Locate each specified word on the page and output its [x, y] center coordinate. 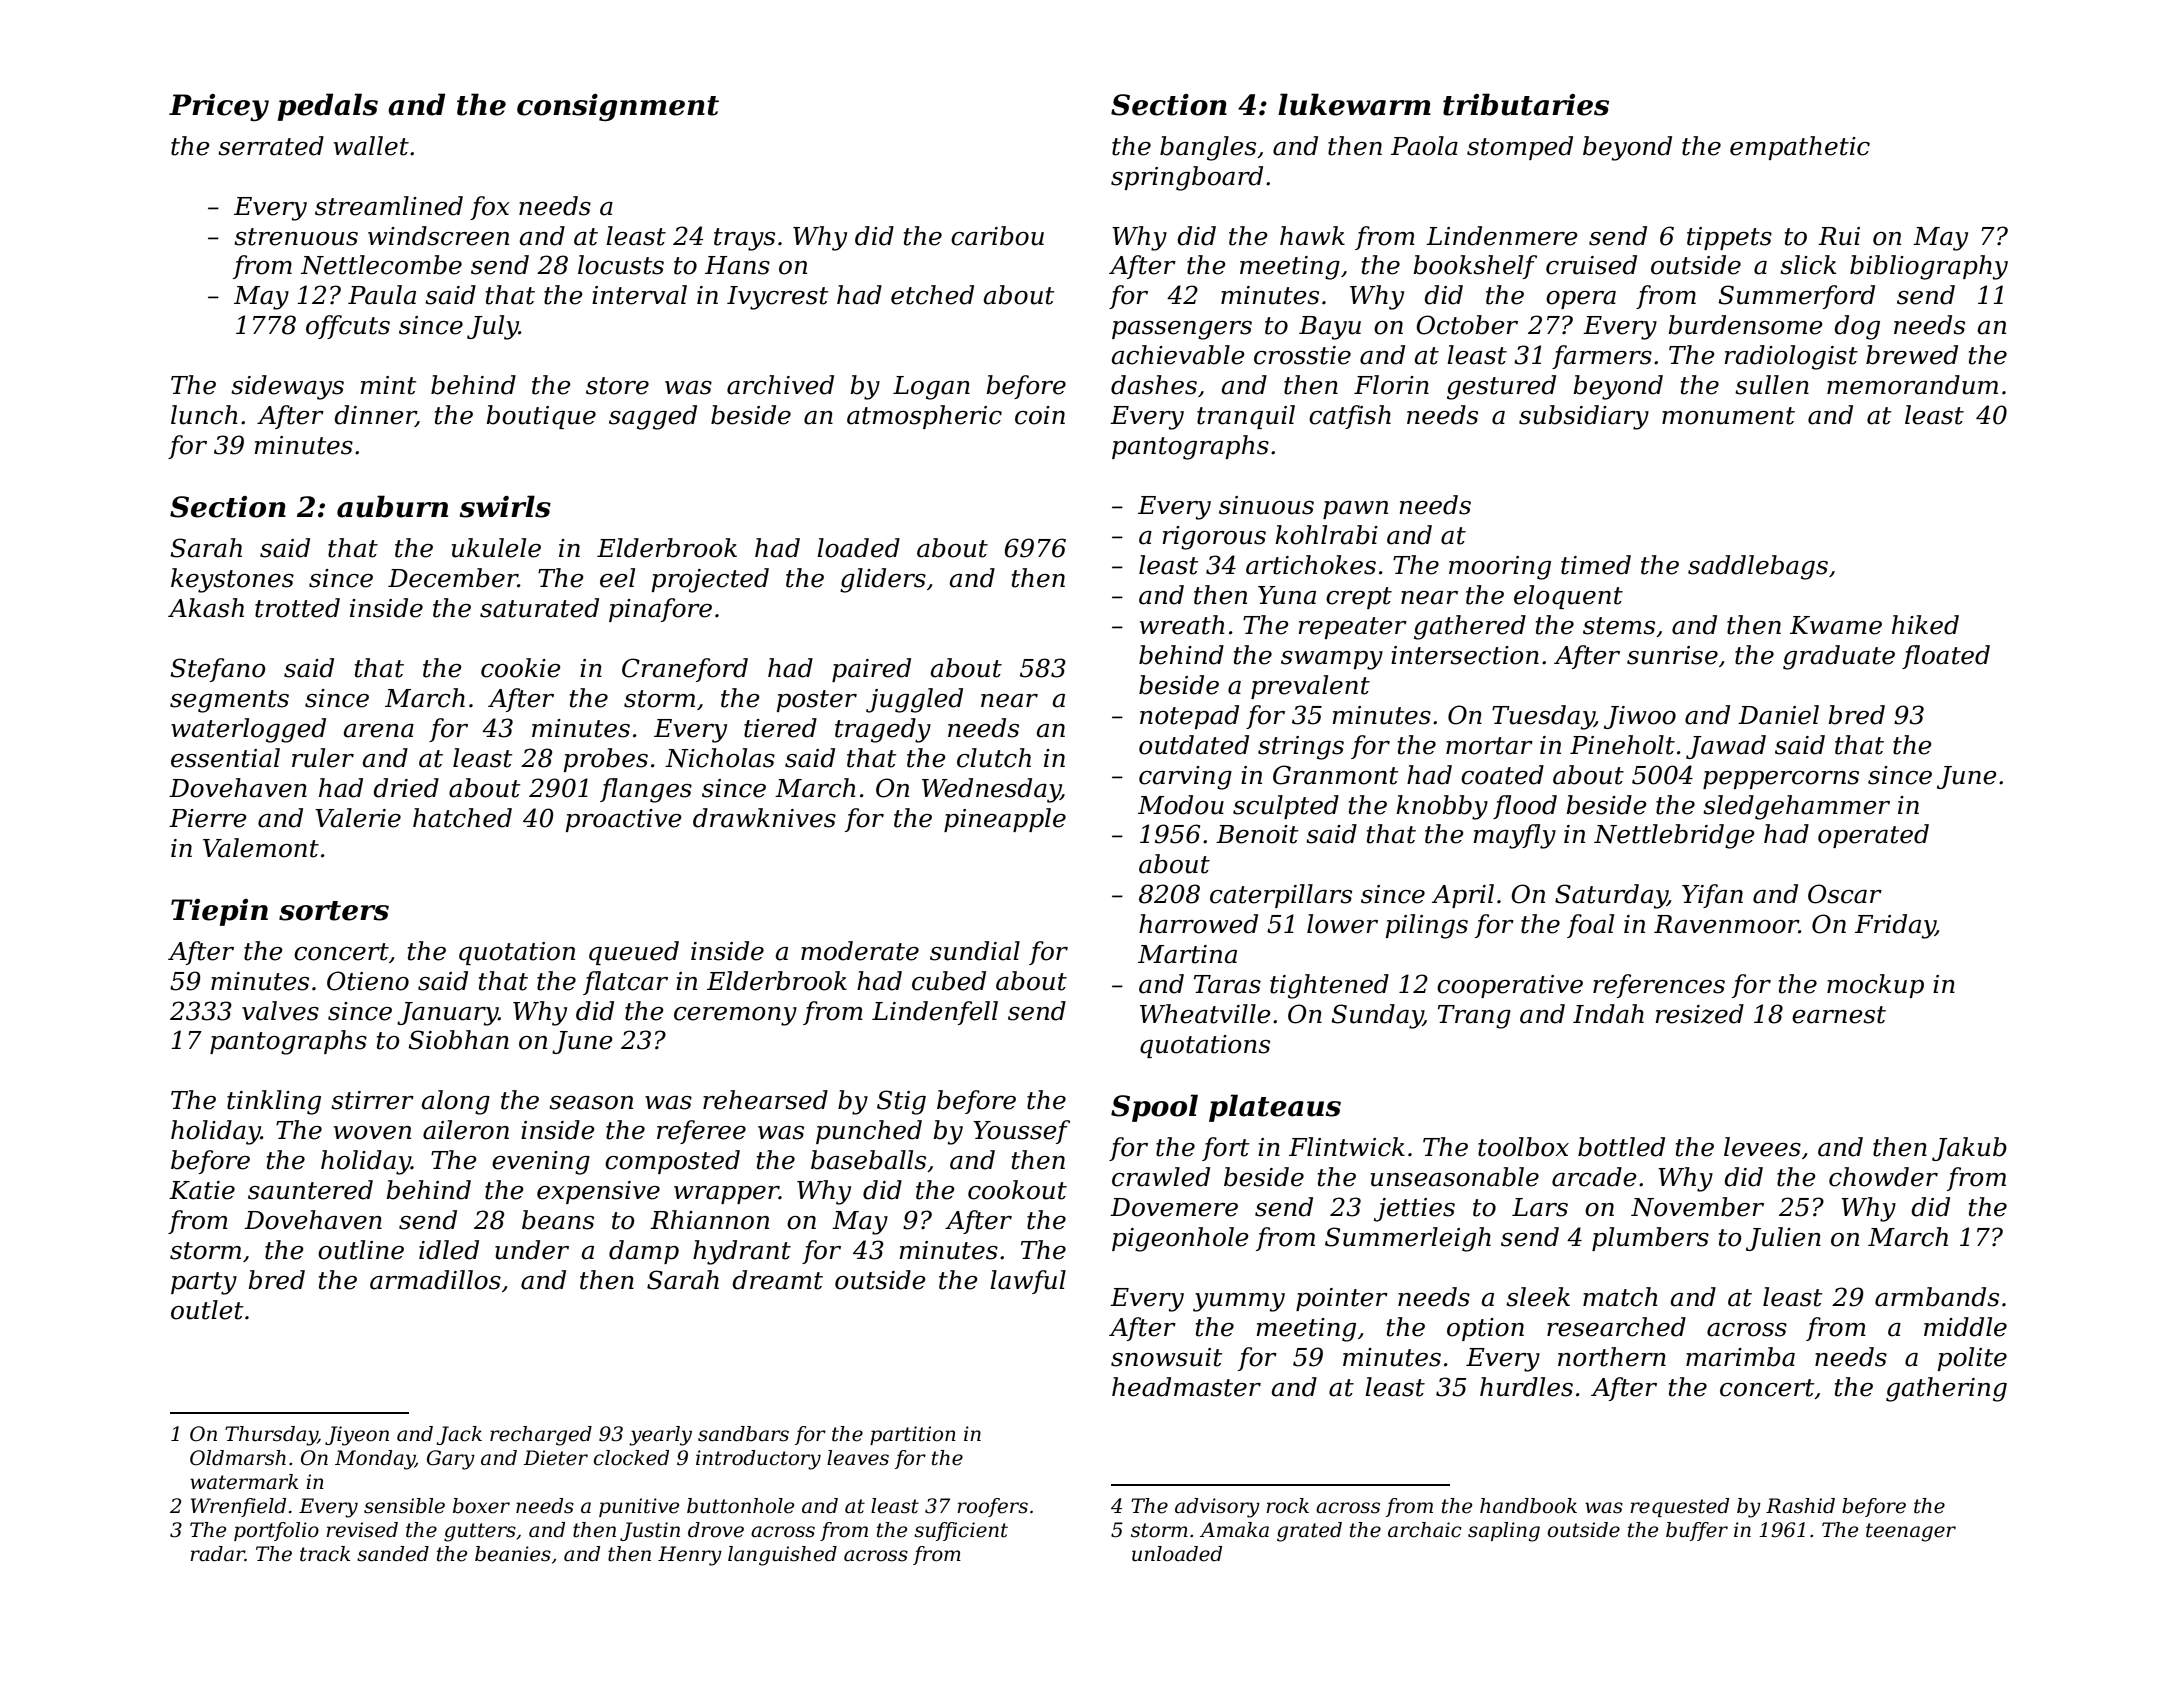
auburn [392, 506]
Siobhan [458, 1040]
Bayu [1330, 328]
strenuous [296, 237]
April [1463, 896]
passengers [1182, 330]
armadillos [435, 1280]
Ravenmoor [1726, 924]
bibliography [1929, 267]
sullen [1772, 385]
